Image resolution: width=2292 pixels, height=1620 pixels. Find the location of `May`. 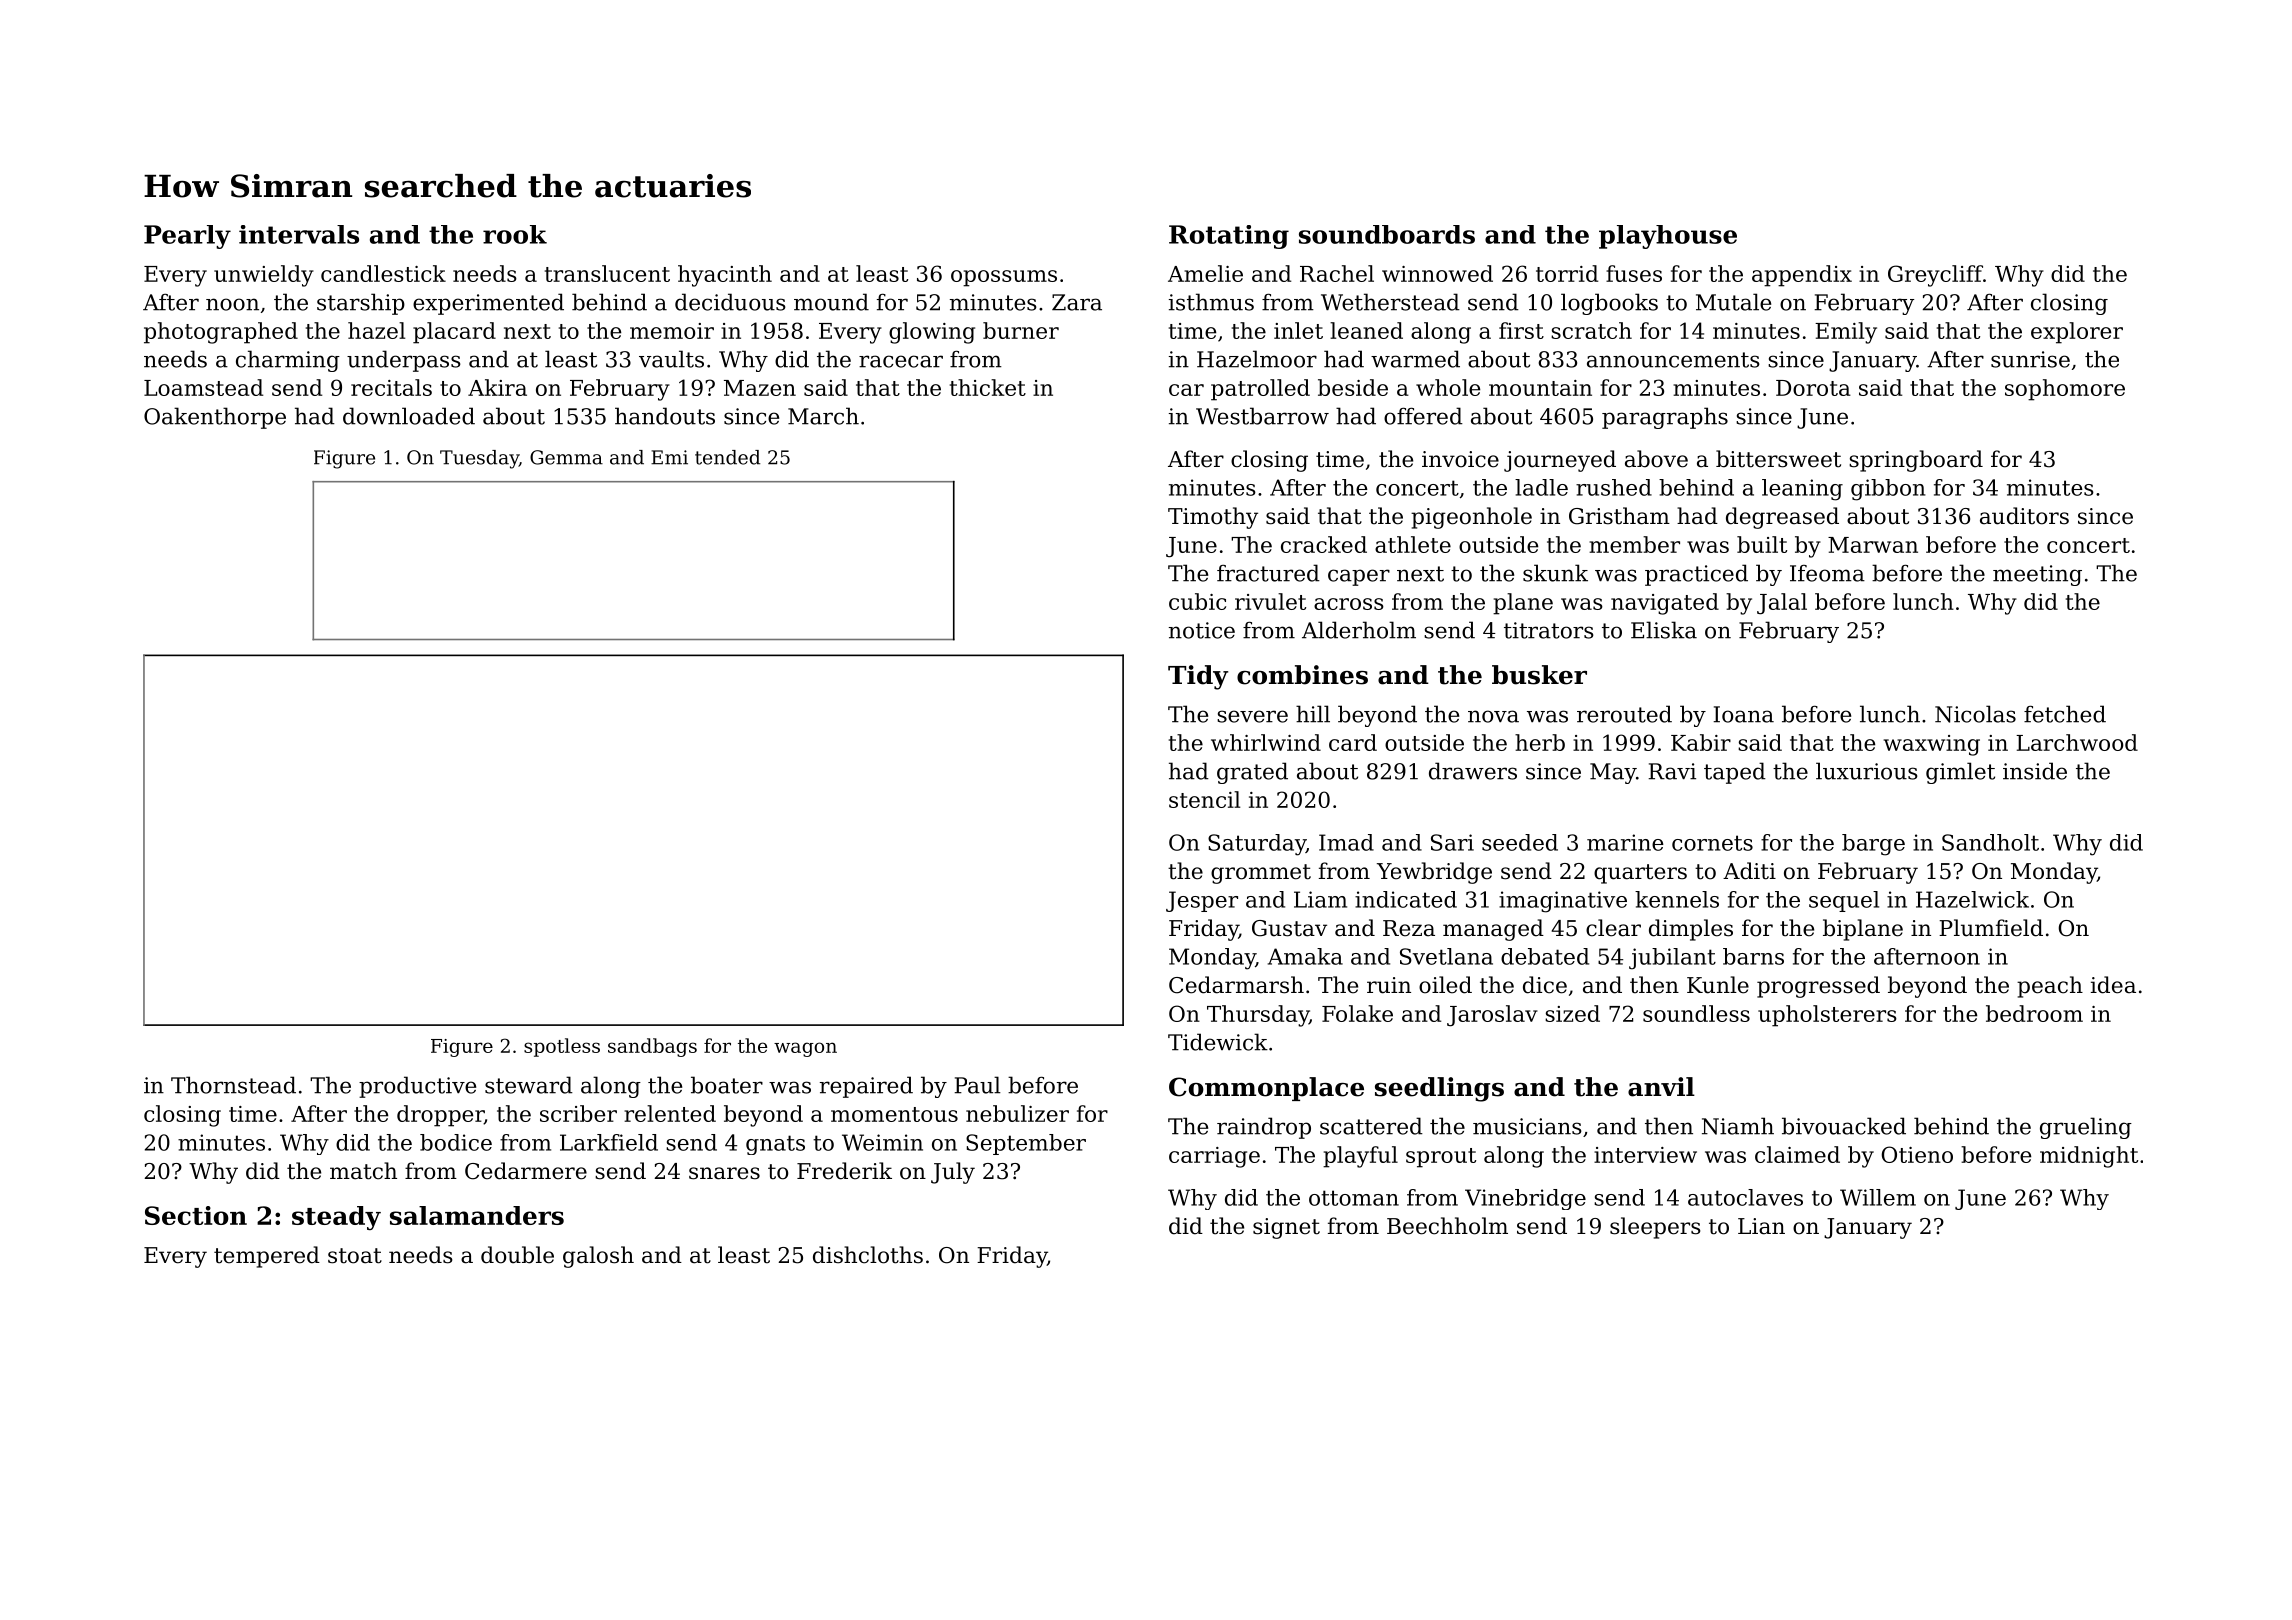

May is located at coordinates (1613, 773).
